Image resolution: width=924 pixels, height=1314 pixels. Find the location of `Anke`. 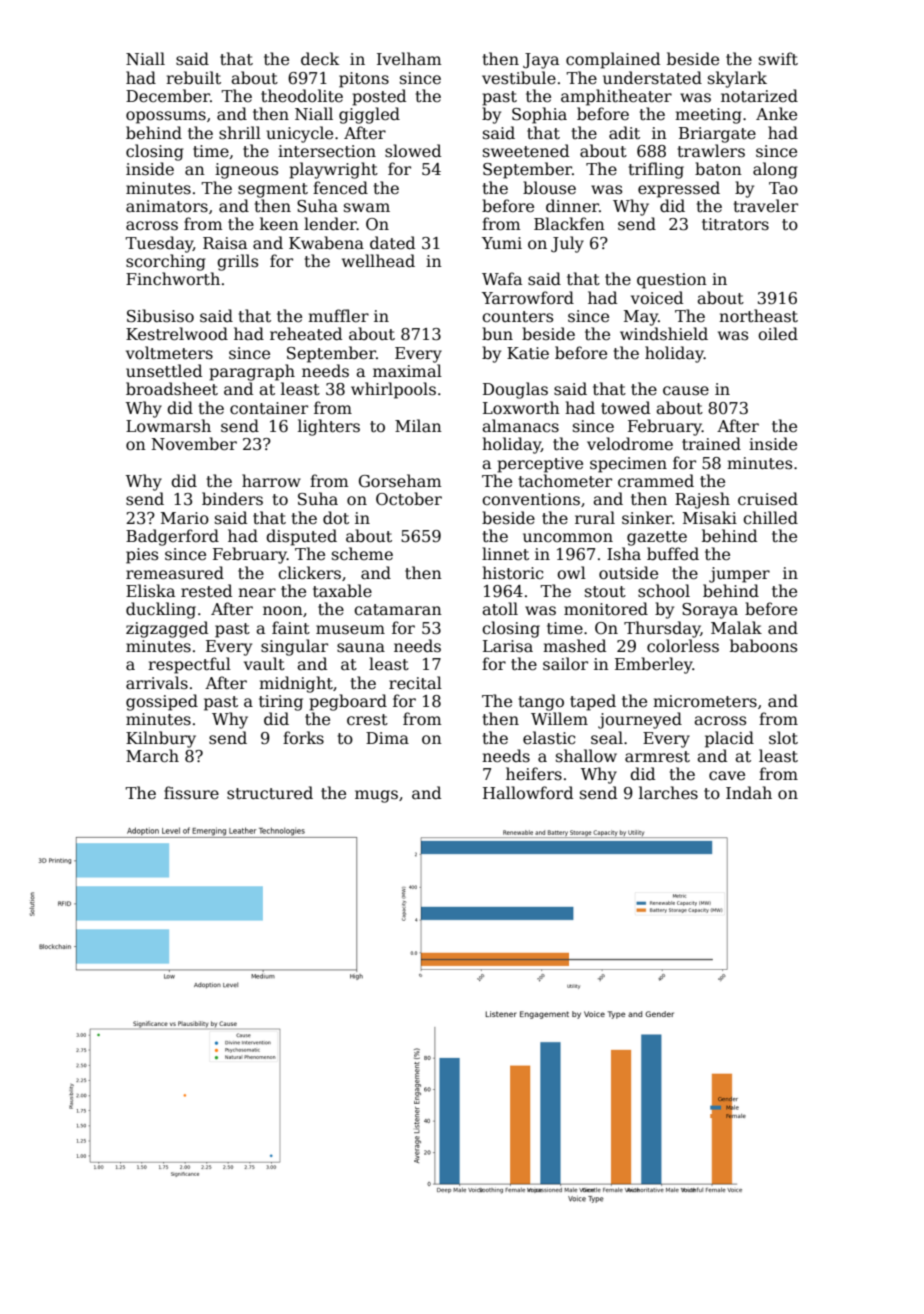

Anke is located at coordinates (776, 113).
